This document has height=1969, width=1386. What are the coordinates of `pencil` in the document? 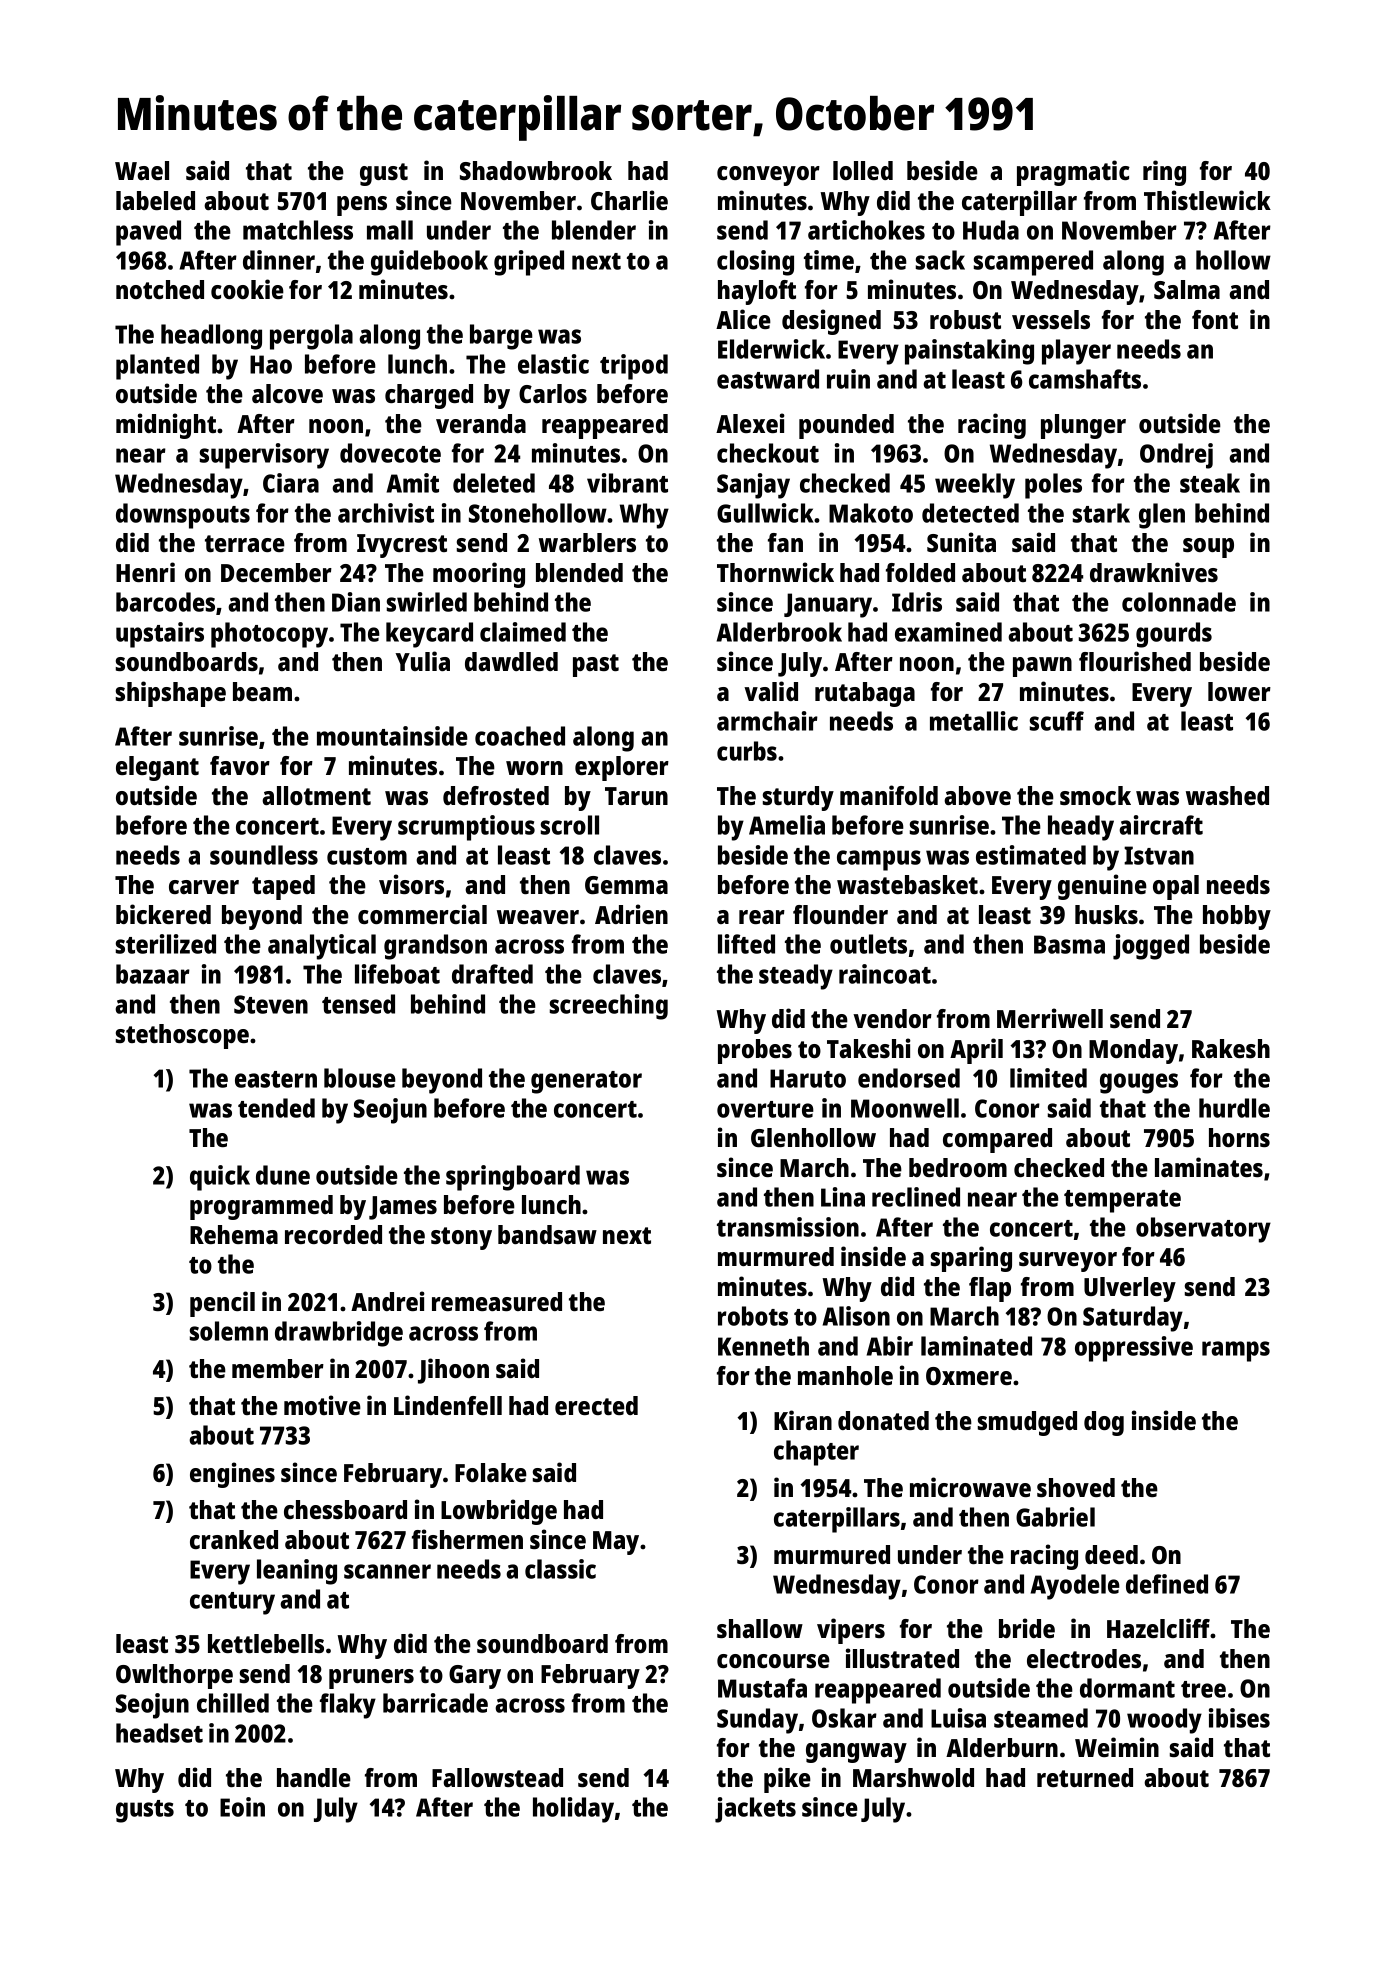 It's located at (222, 1304).
